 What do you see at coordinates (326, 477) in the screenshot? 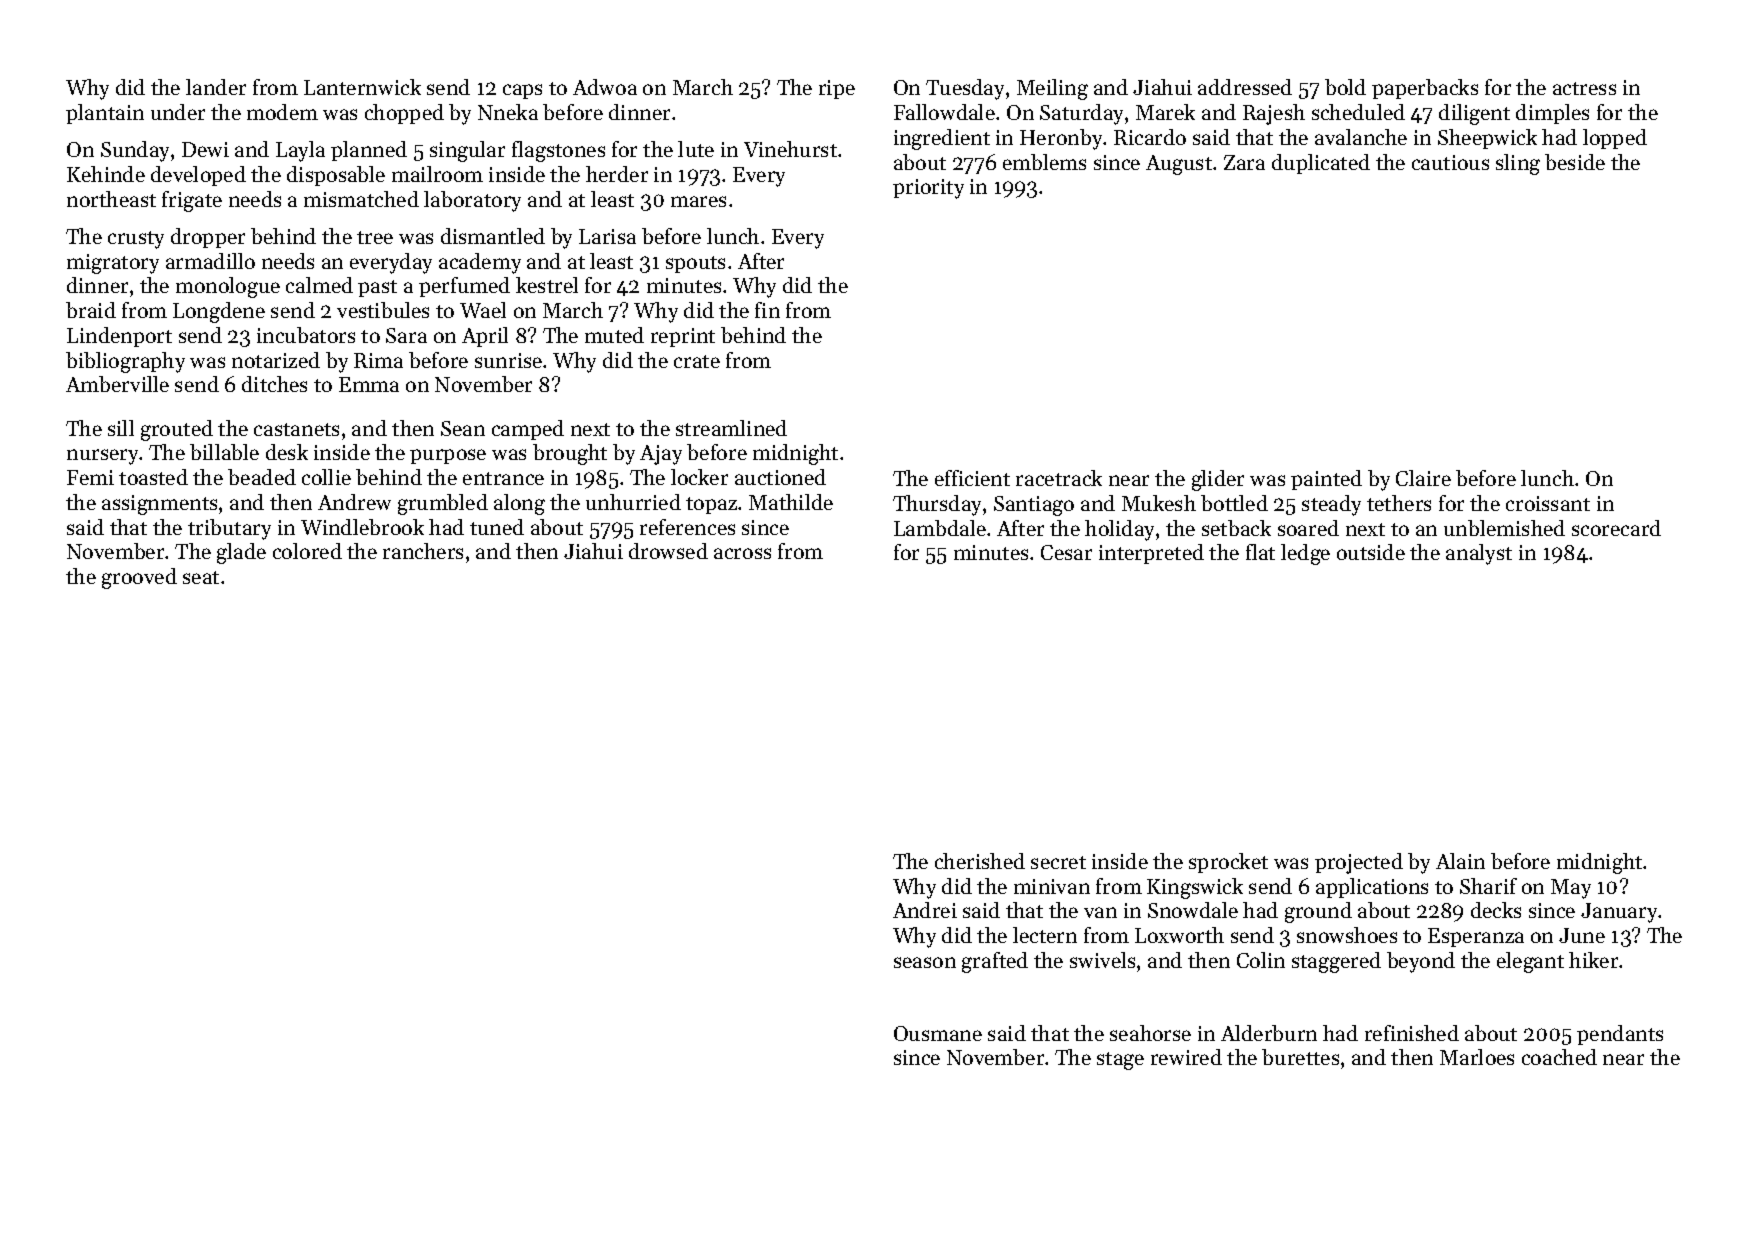
I see `collie` at bounding box center [326, 477].
